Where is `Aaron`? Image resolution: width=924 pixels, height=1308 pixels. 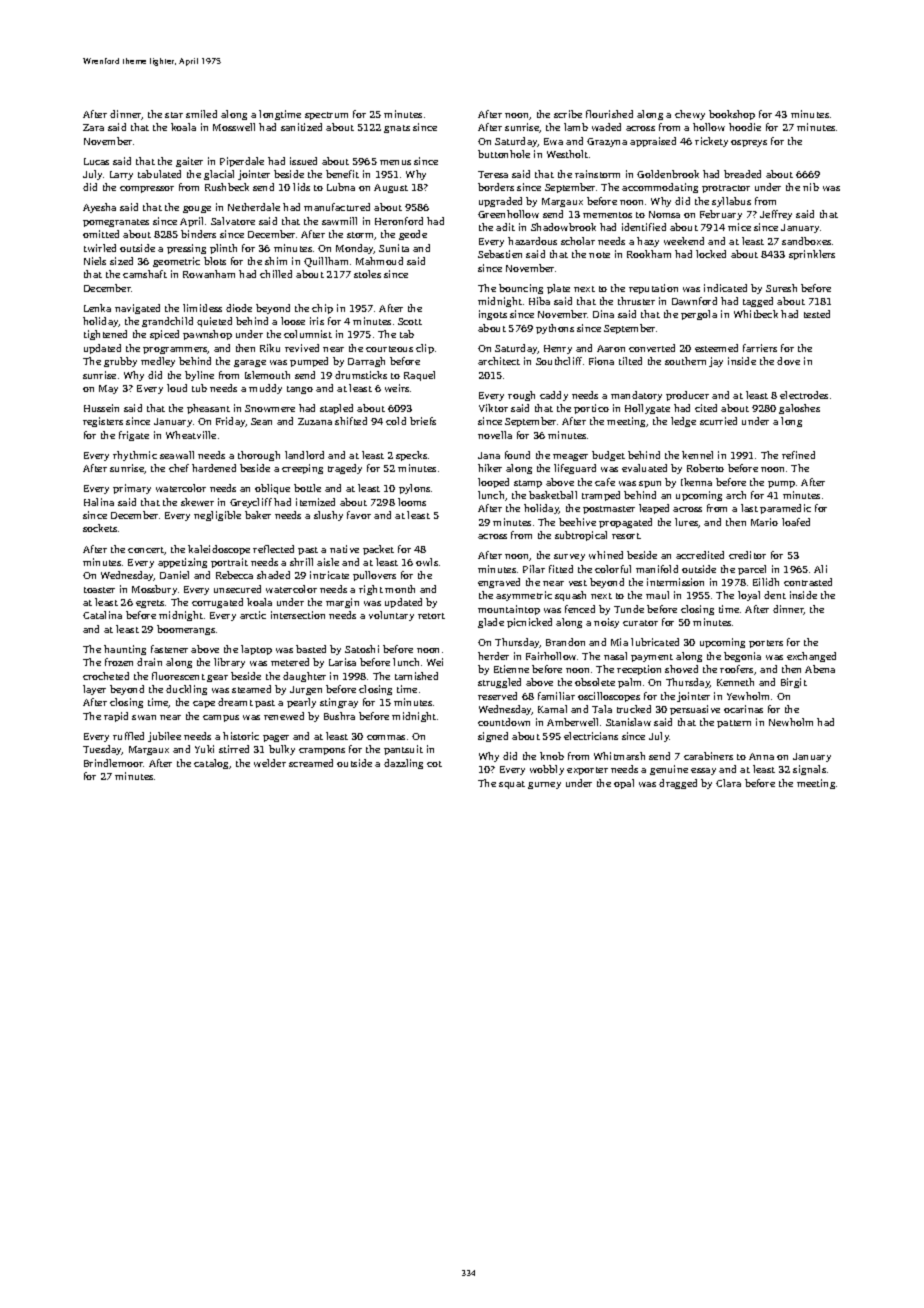 Aaron is located at coordinates (611, 348).
